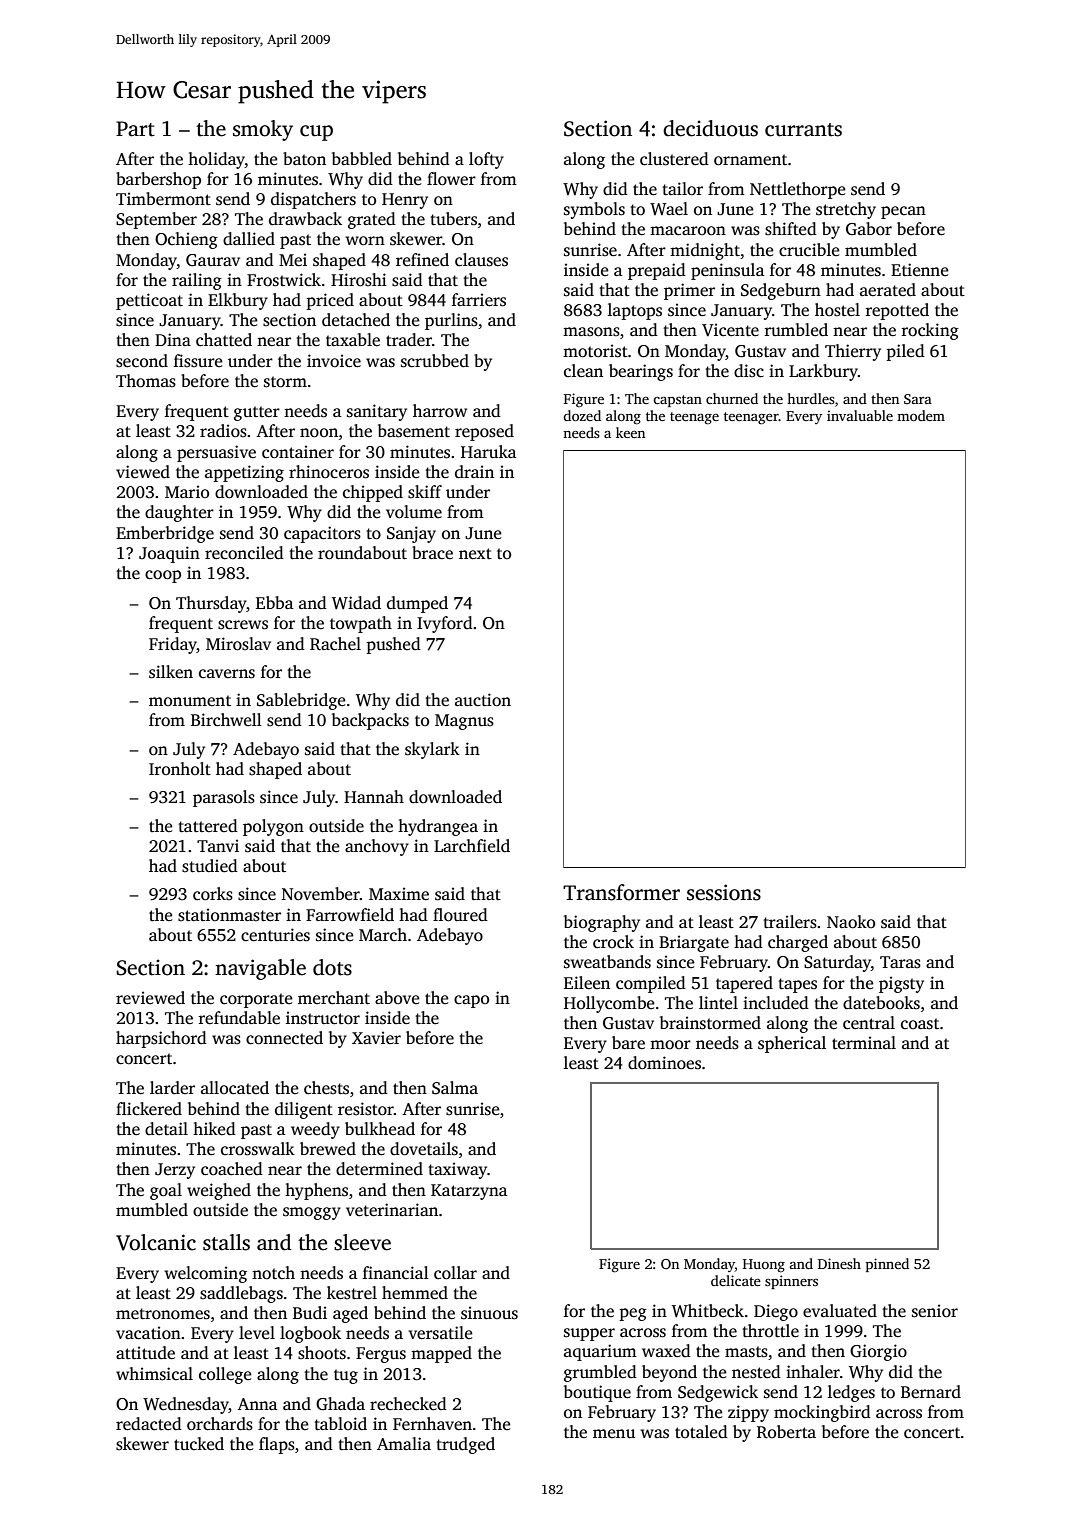 The image size is (1082, 1531). Describe the element at coordinates (770, 1331) in the document. I see `throttle` at that location.
